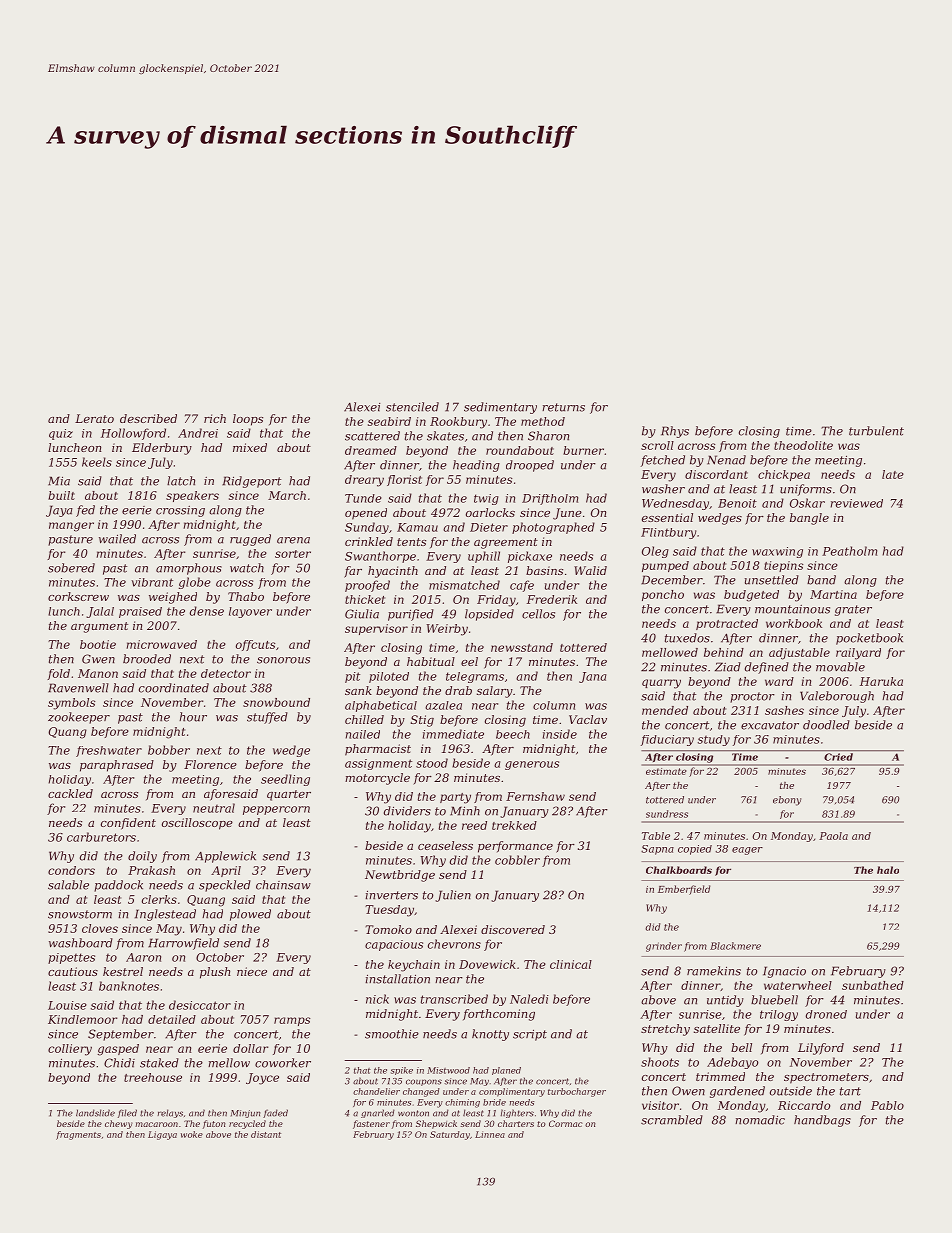  I want to click on woke, so click(192, 1134).
